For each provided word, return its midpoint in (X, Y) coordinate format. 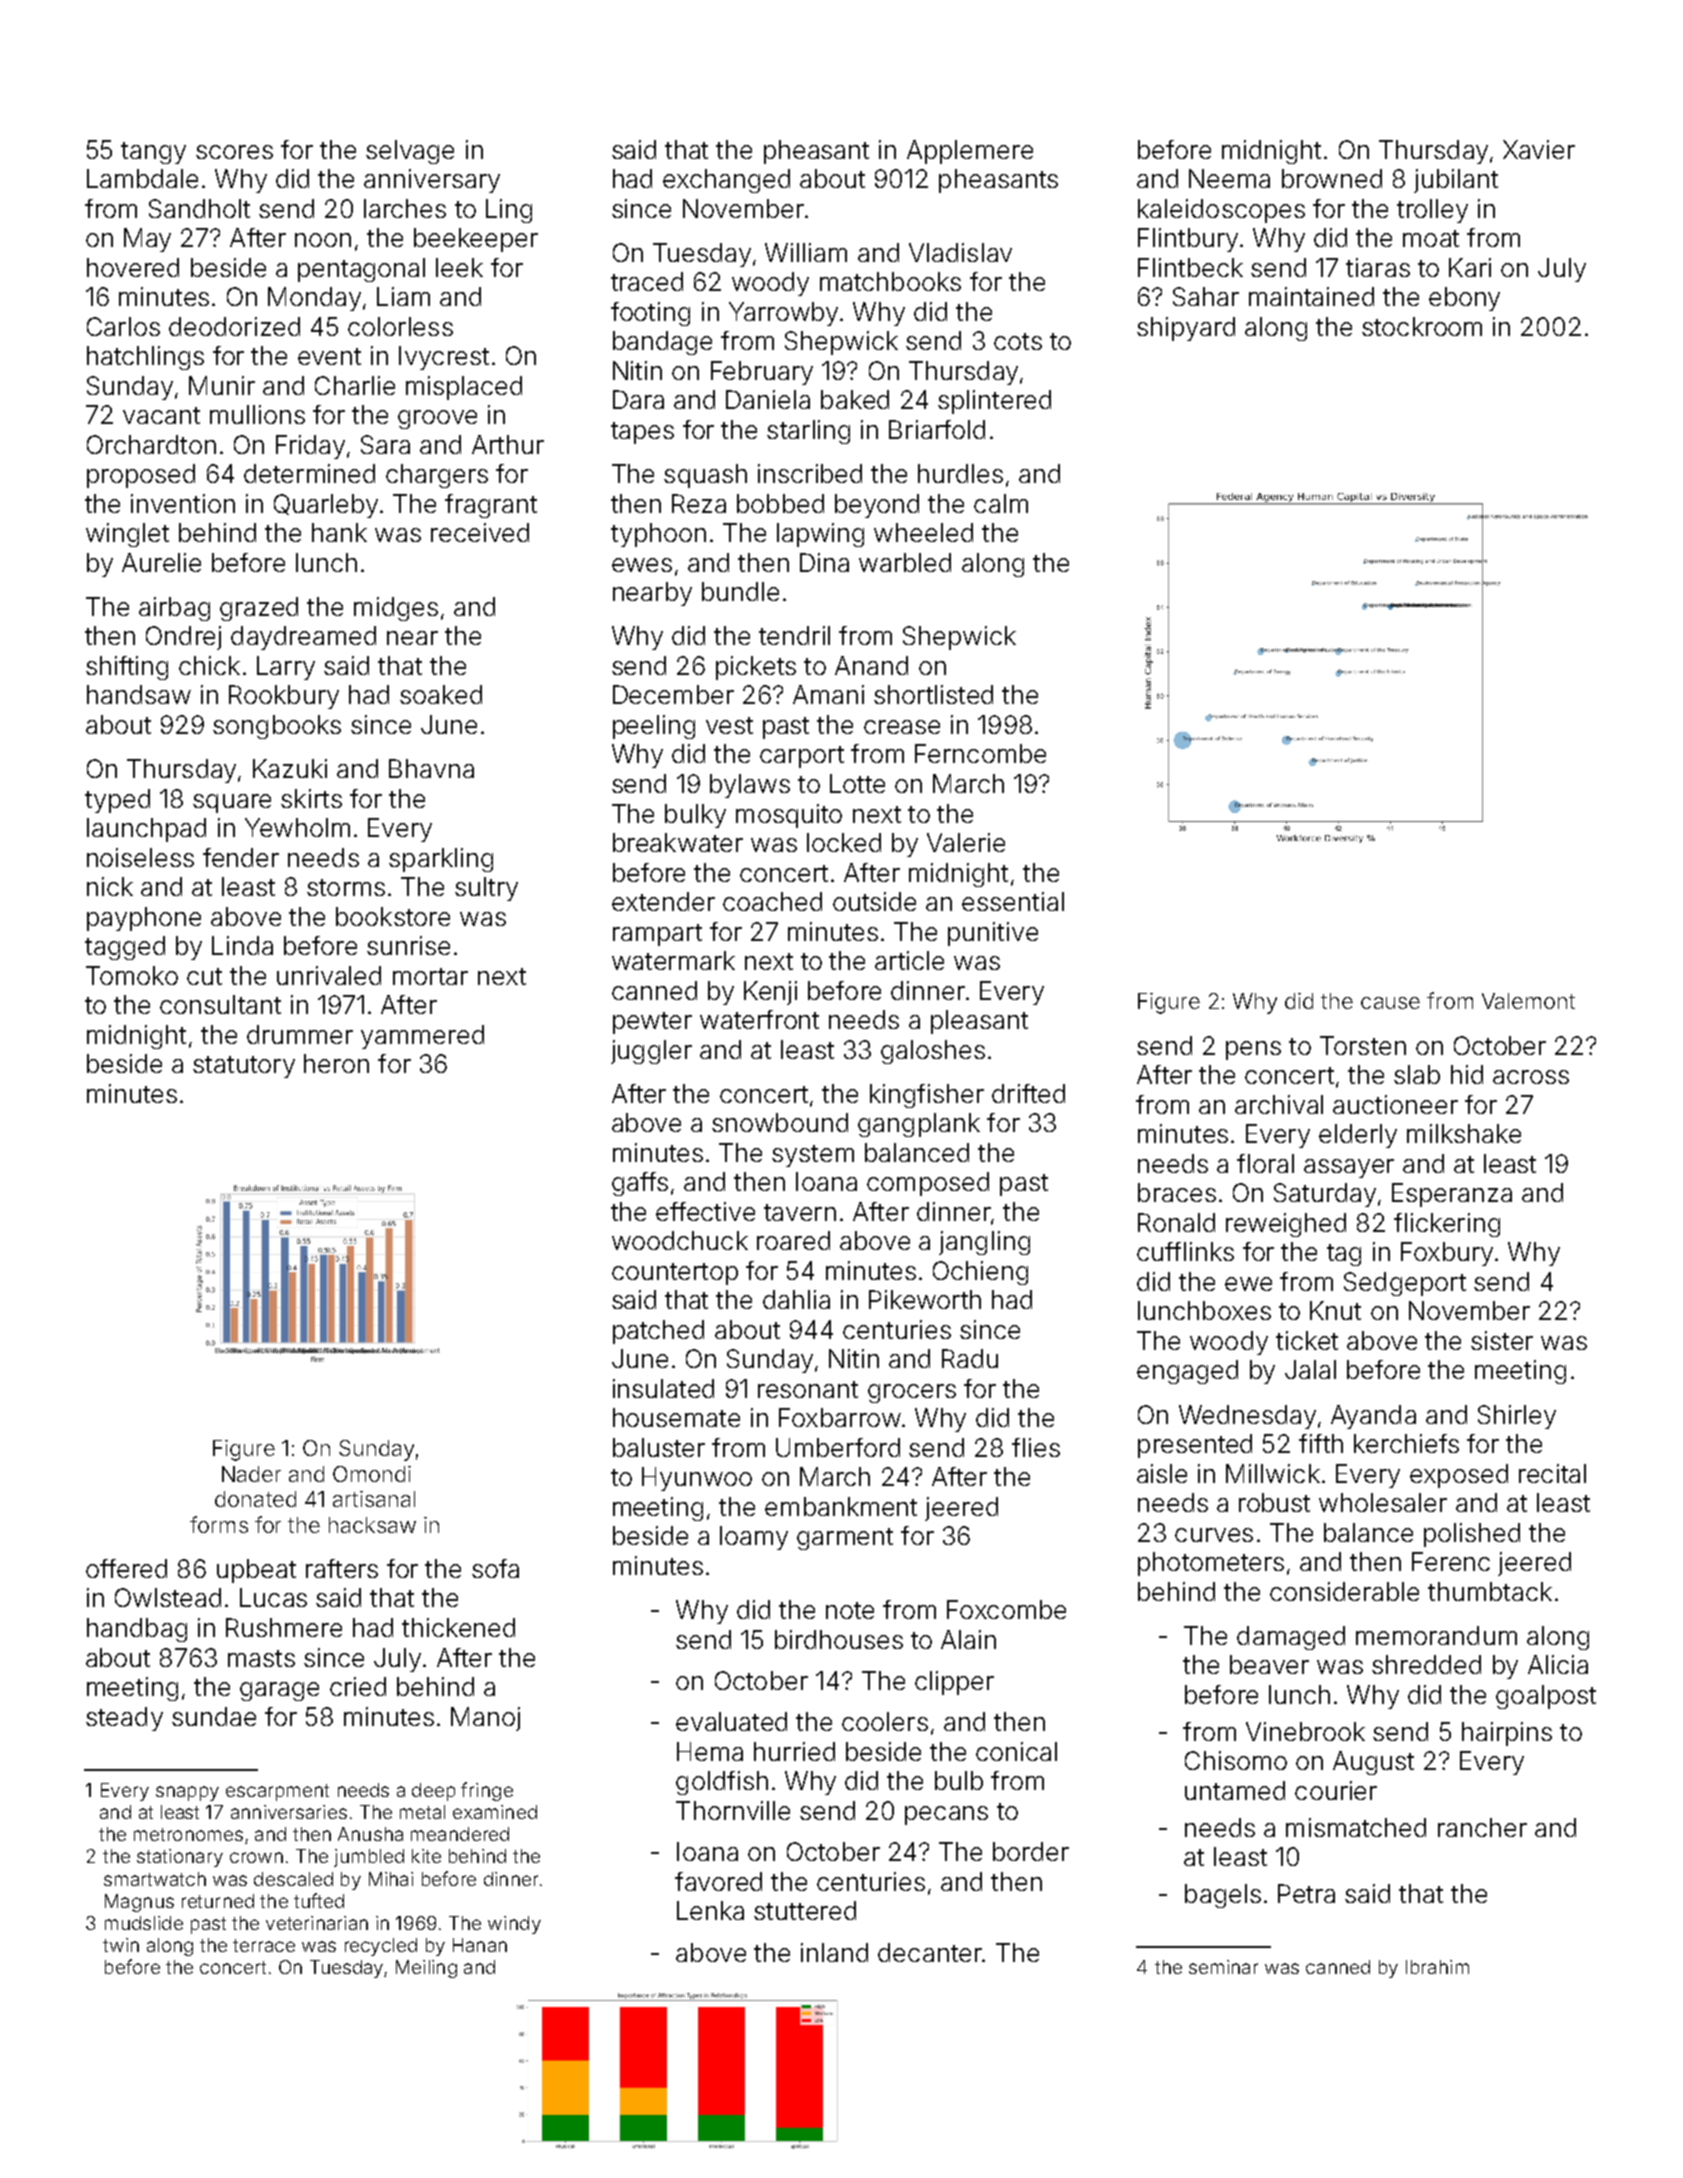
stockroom (1422, 326)
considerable (1344, 1591)
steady (124, 1719)
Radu (970, 1358)
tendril (794, 635)
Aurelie (161, 562)
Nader (251, 1474)
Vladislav (960, 252)
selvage (410, 152)
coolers (885, 1721)
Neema (1229, 178)
